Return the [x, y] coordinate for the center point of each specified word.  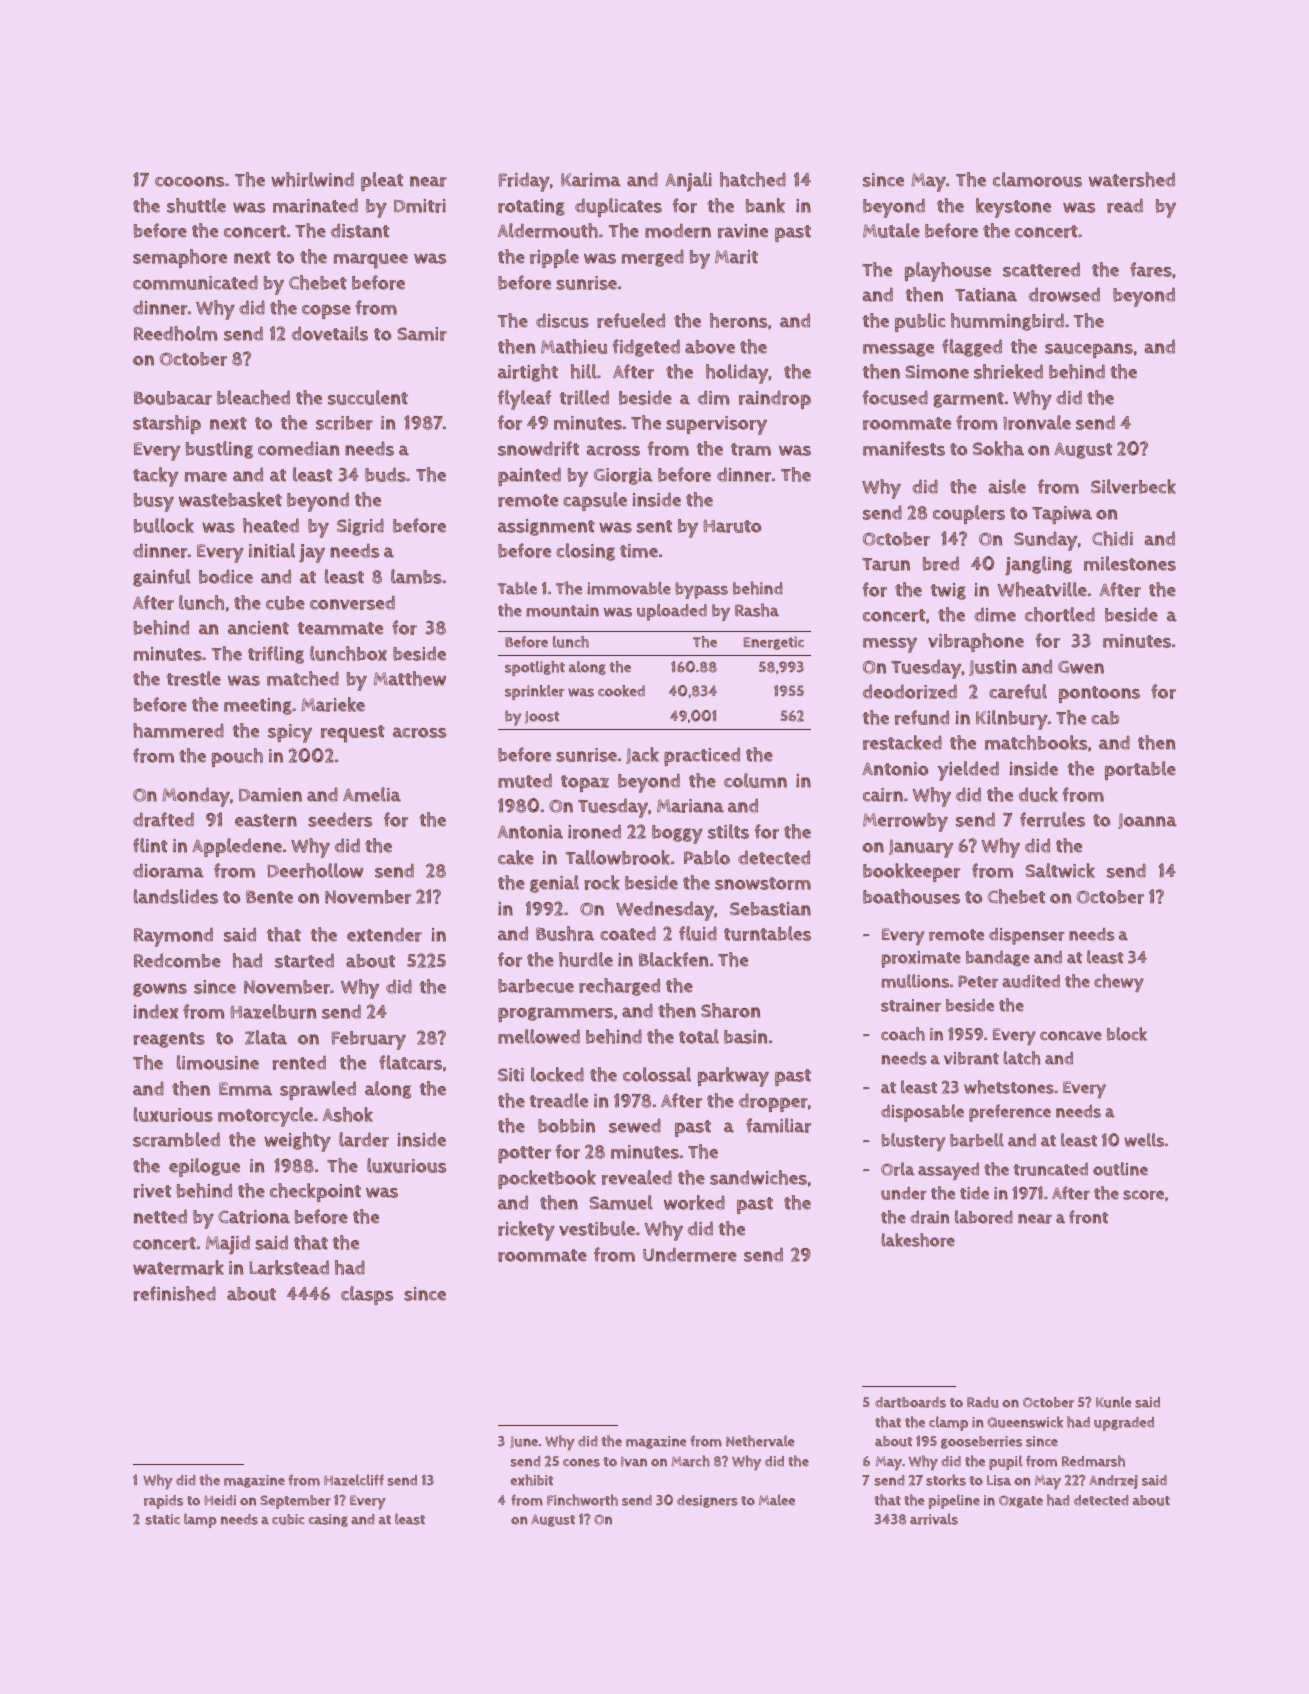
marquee [371, 261]
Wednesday [665, 911]
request [353, 734]
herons [738, 320]
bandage [998, 958]
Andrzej [1113, 1482]
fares [1151, 269]
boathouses [911, 896]
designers [707, 1501]
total [699, 1036]
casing [328, 1520]
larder [364, 1139]
